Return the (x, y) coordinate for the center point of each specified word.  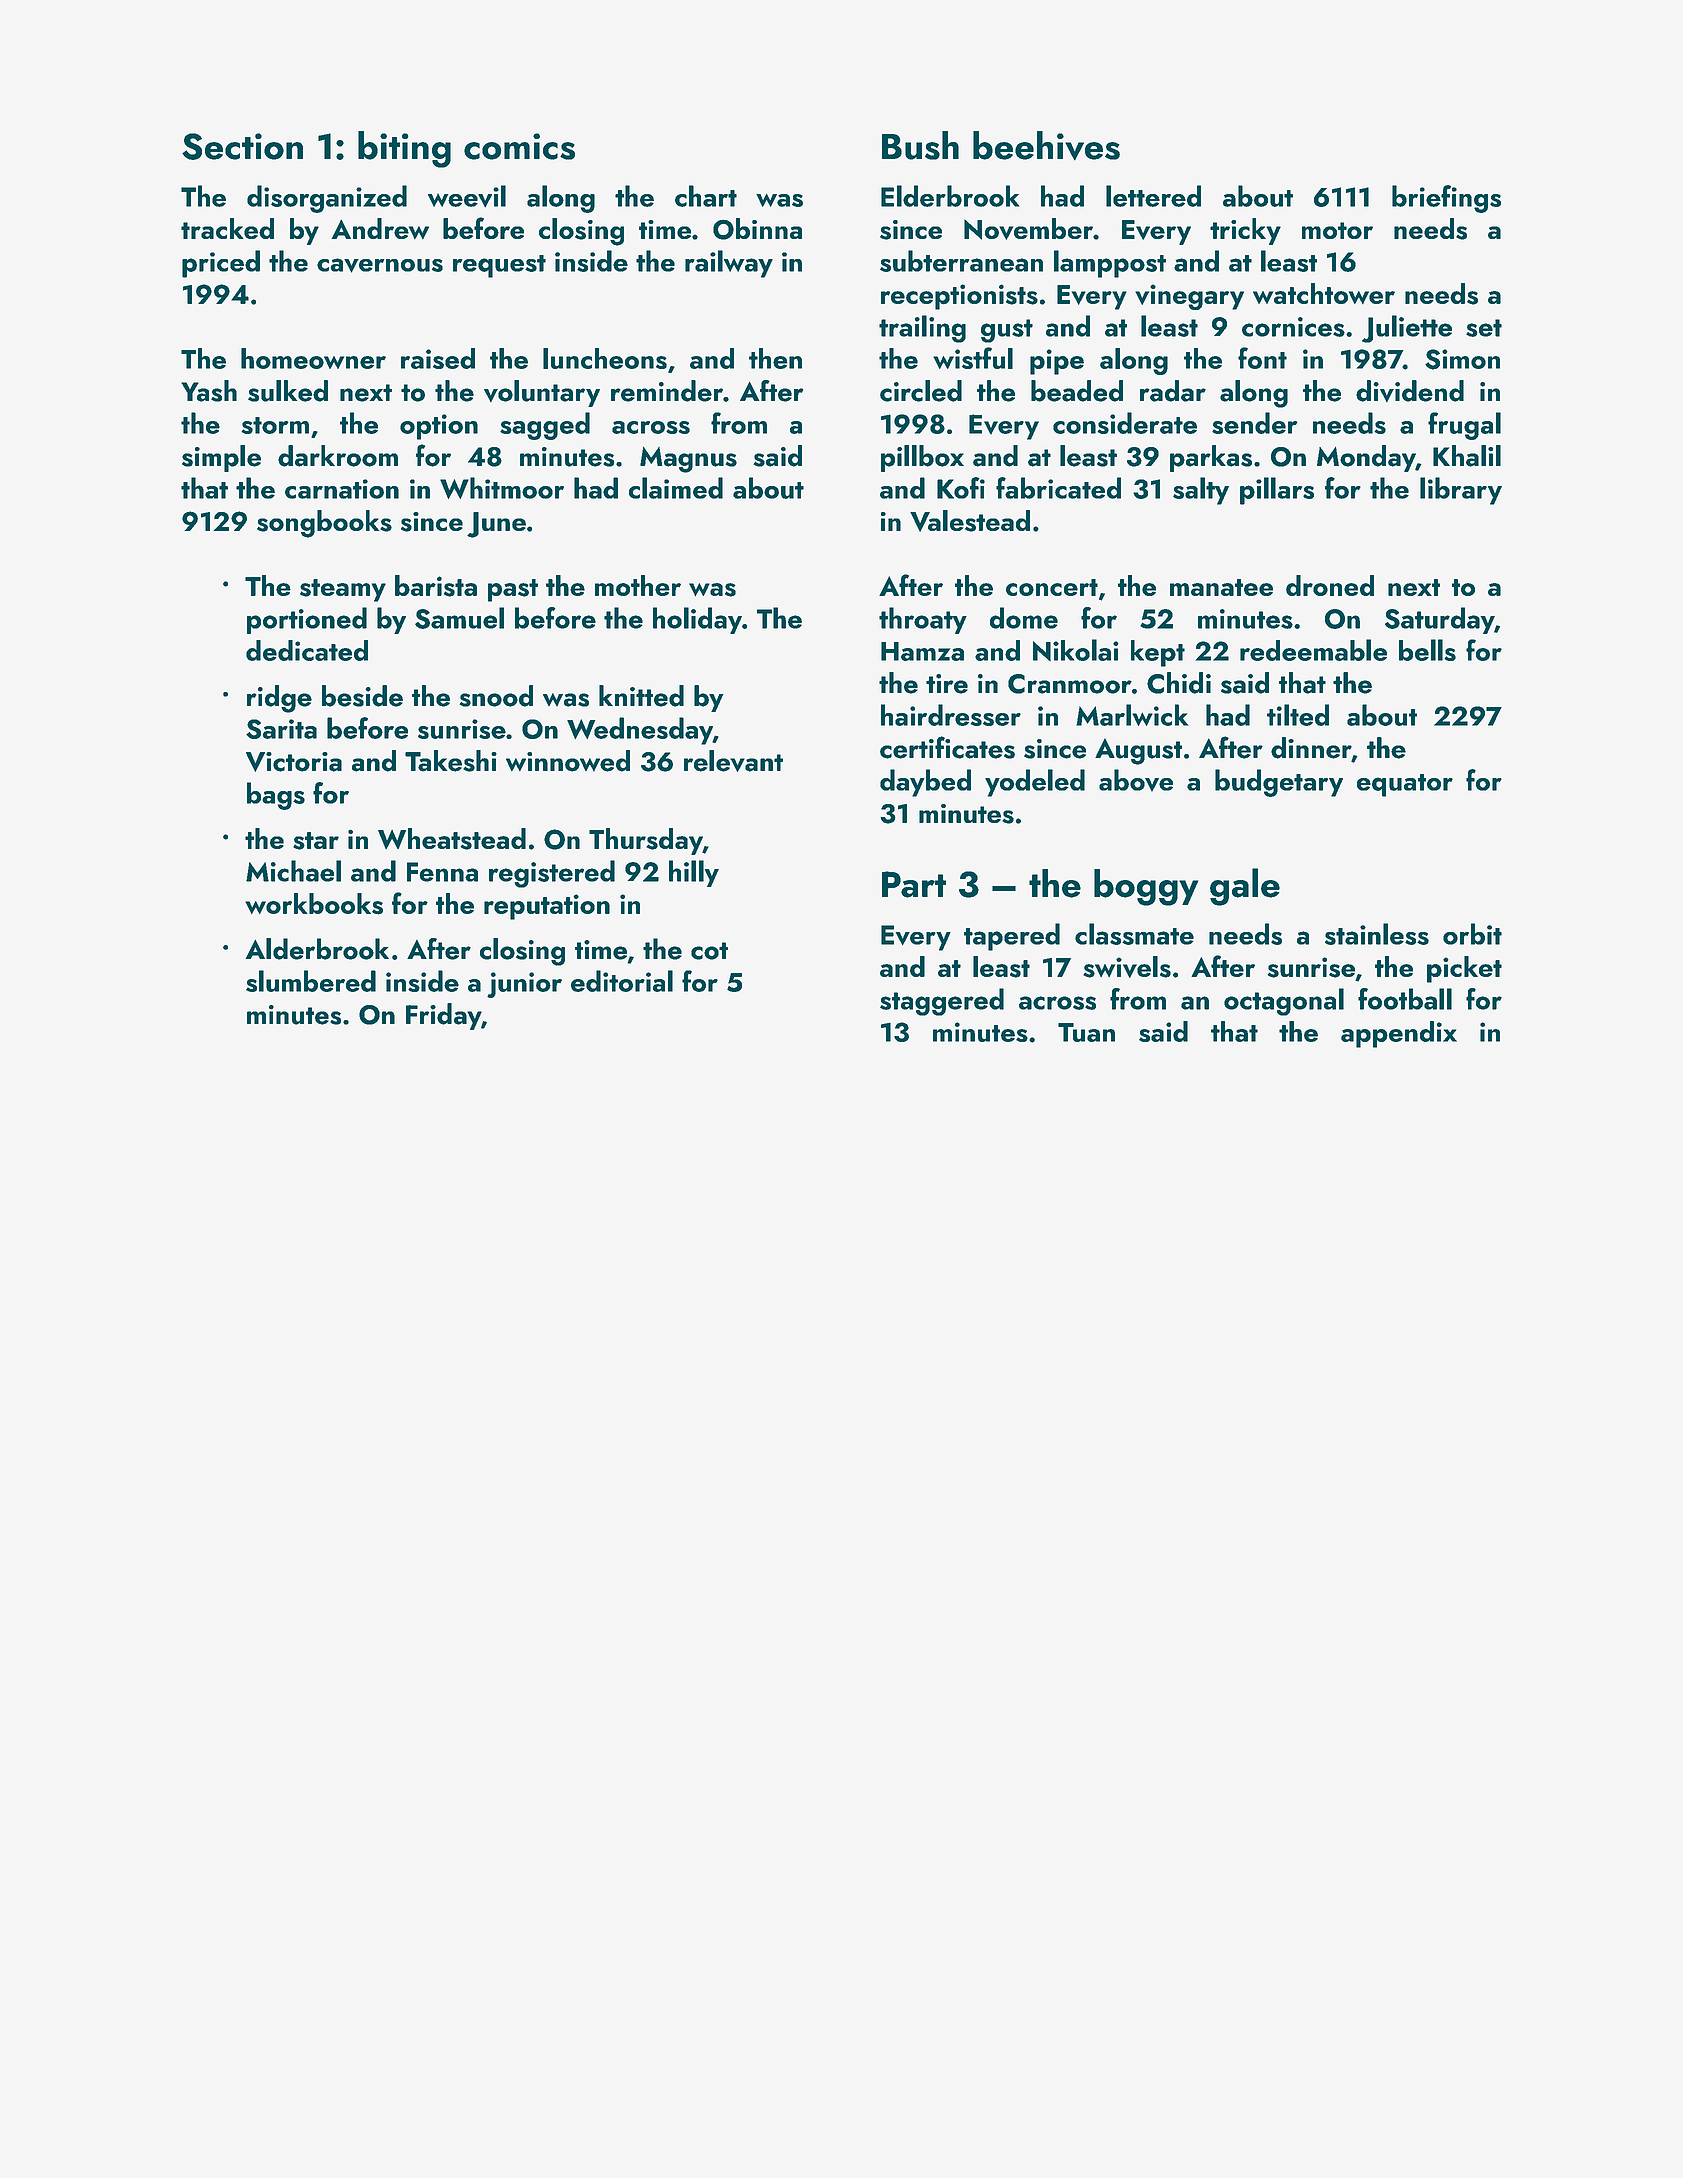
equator (1405, 785)
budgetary (1279, 783)
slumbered (311, 981)
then (775, 358)
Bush (920, 145)
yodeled (1035, 783)
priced (221, 264)
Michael (293, 871)
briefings (1446, 199)
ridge (279, 699)
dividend (1410, 391)
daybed (925, 783)
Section (242, 146)
